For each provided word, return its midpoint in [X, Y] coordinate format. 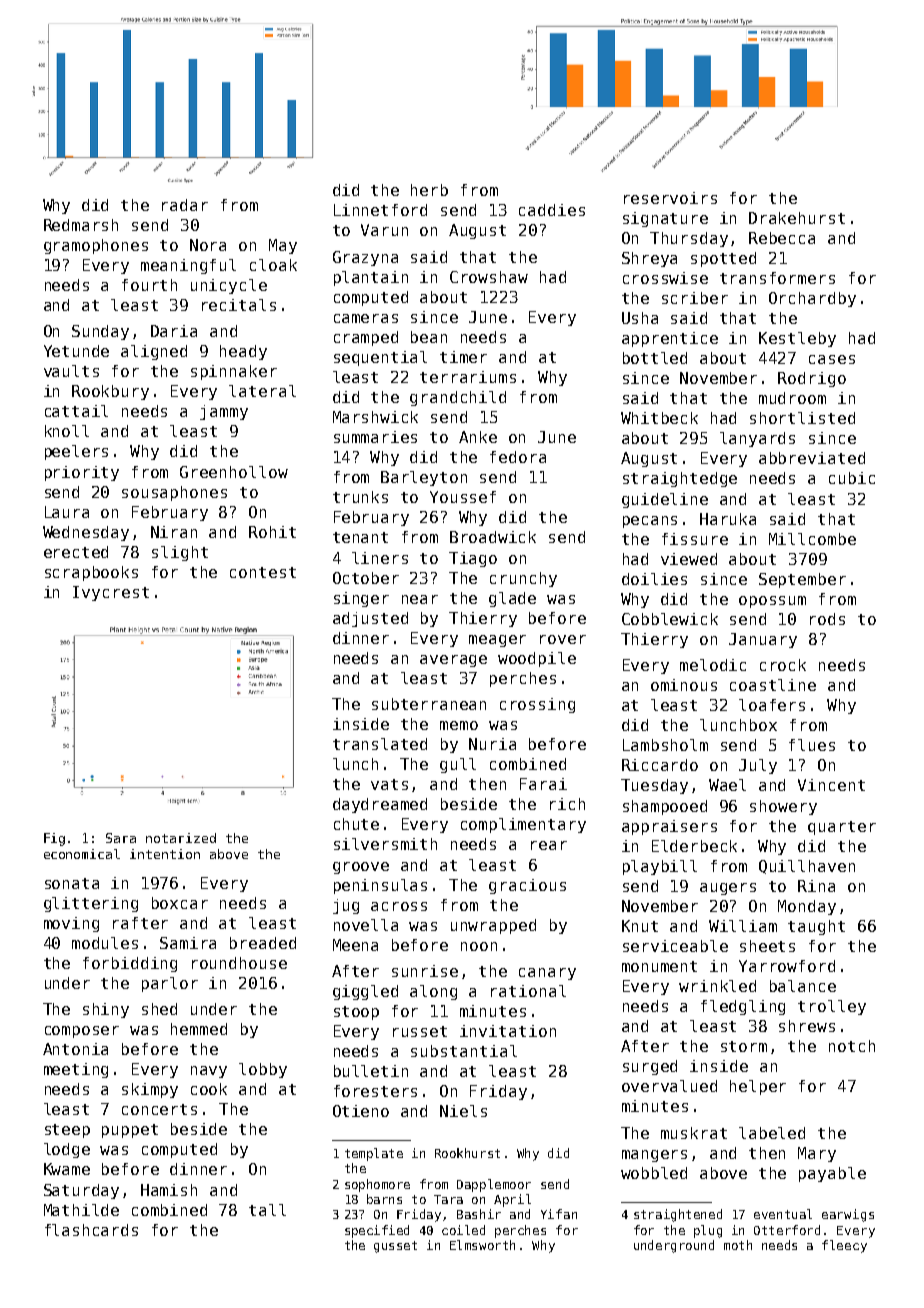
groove [361, 868]
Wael [727, 785]
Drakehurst [797, 218]
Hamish [169, 1190]
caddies [552, 210]
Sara [121, 838]
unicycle [229, 286]
